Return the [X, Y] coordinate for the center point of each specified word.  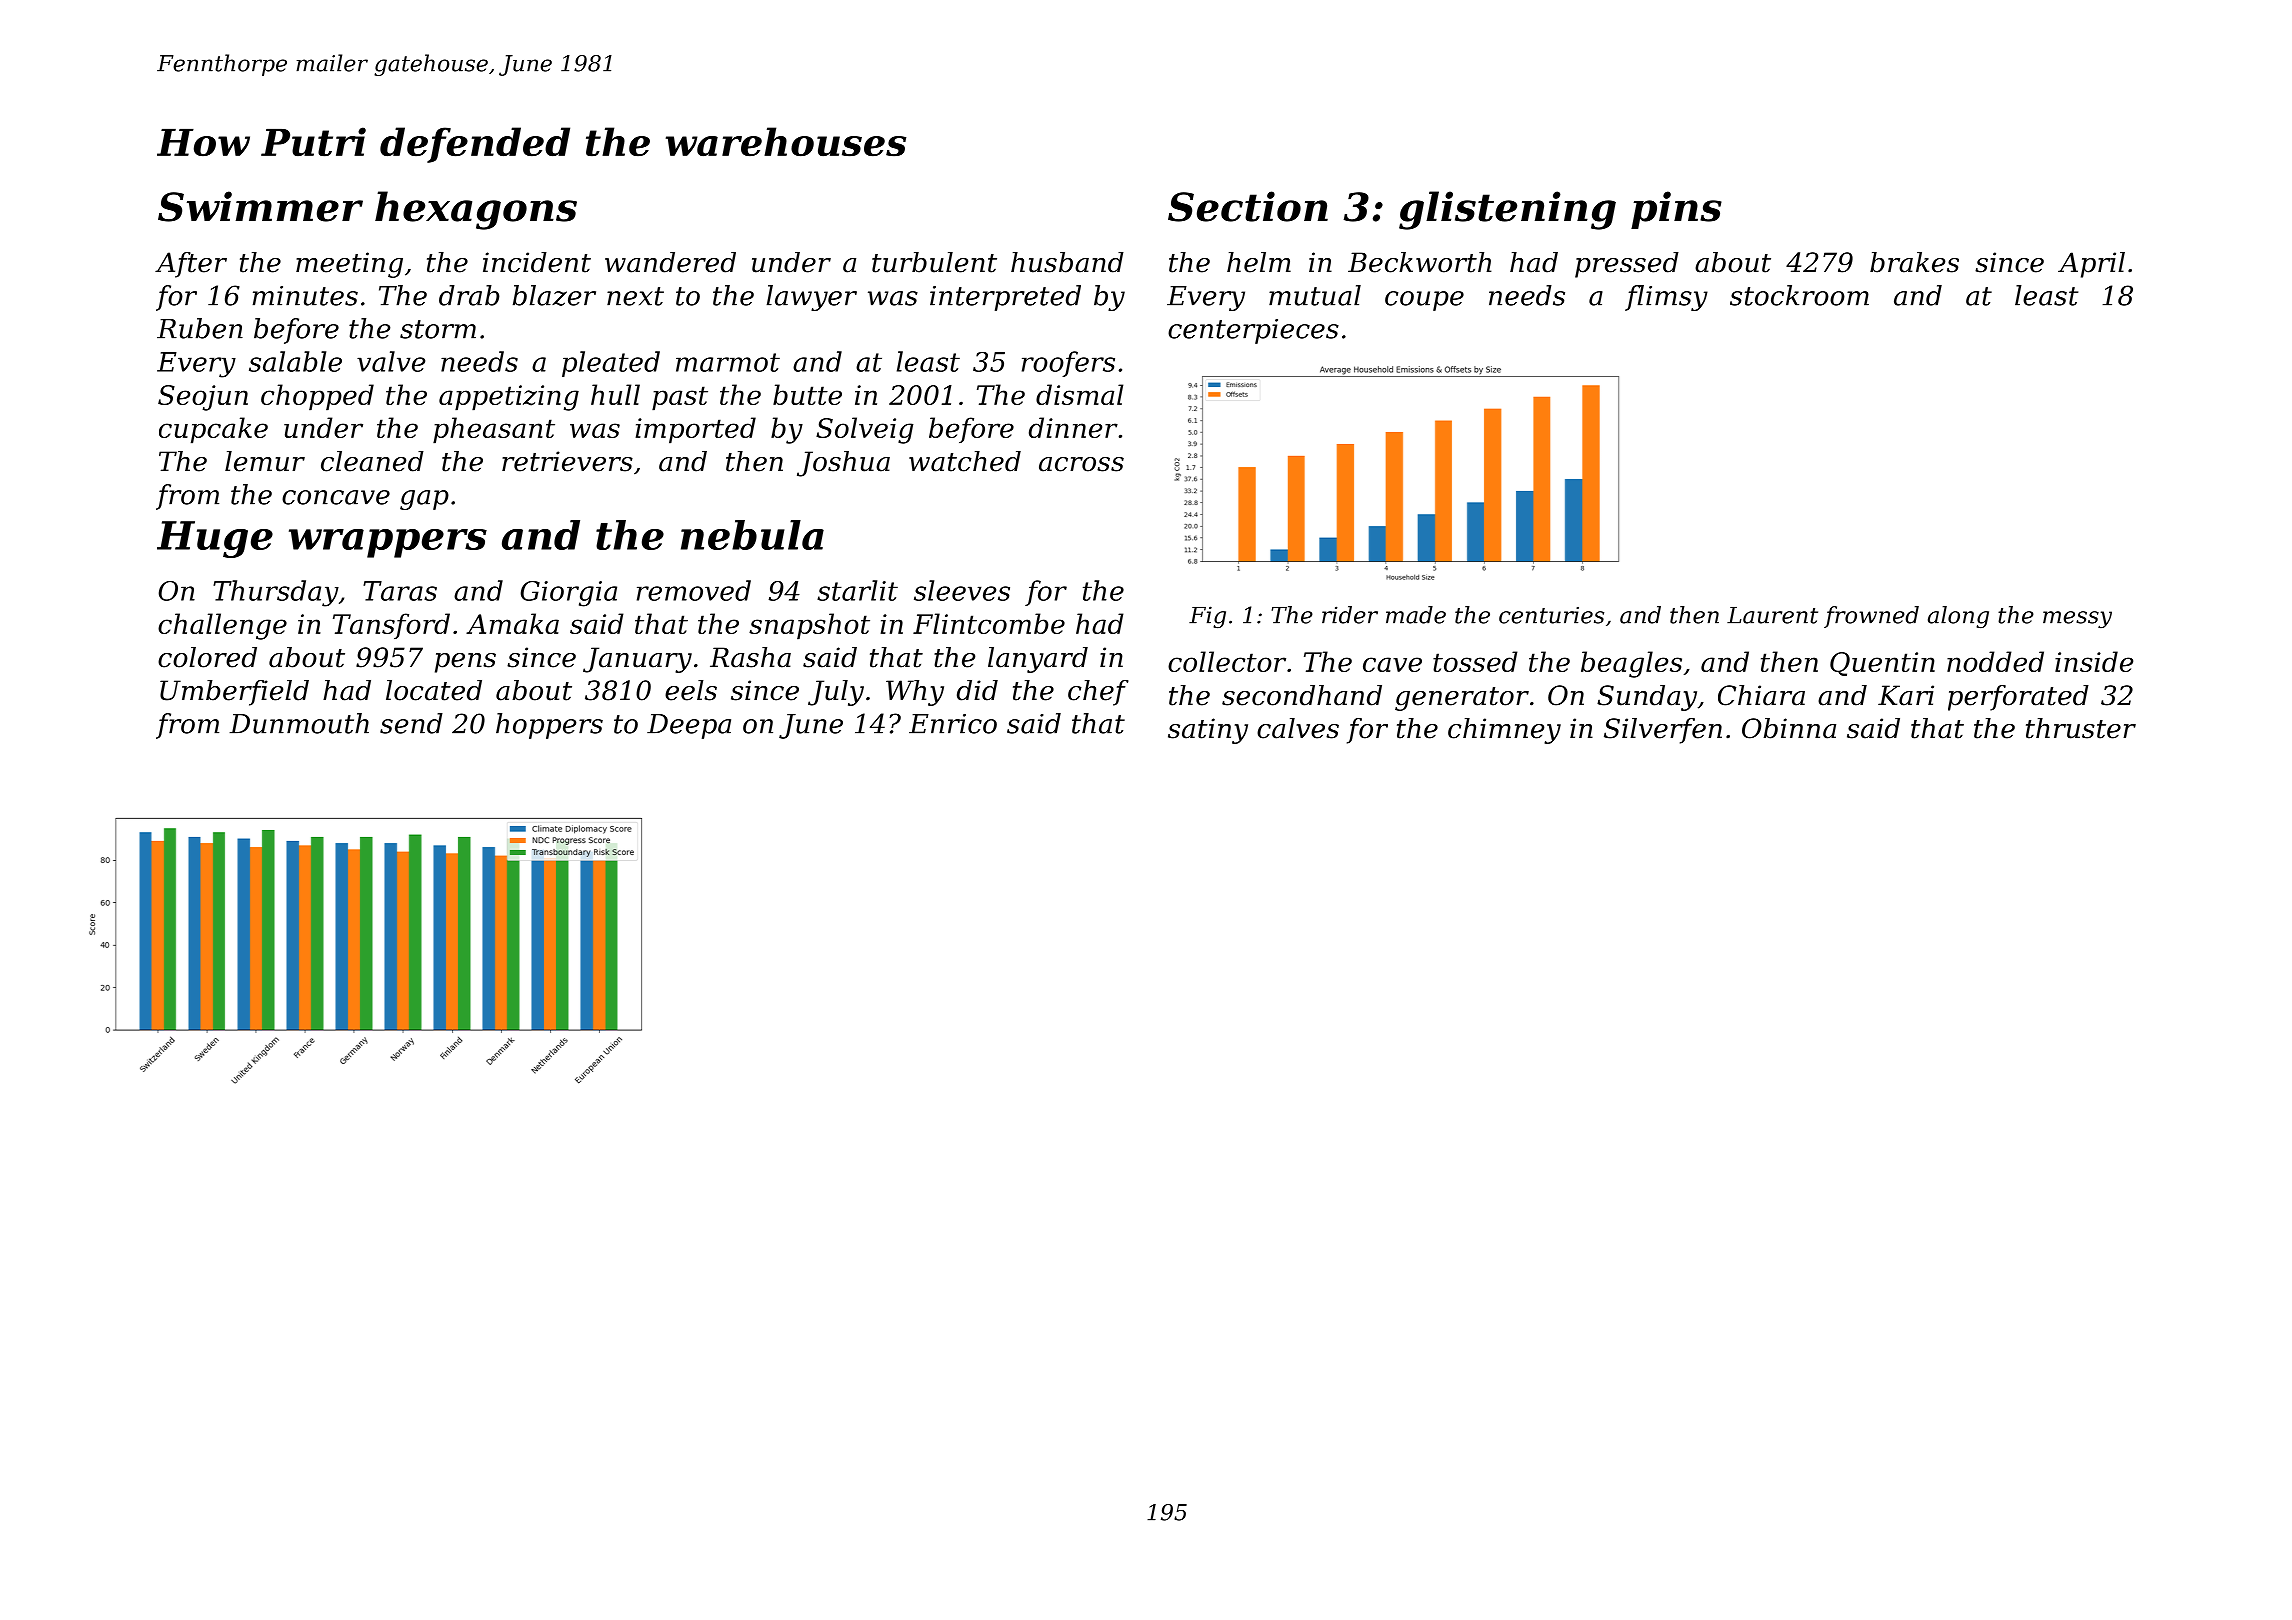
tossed [1475, 661]
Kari [1906, 695]
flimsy [1666, 298]
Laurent [1772, 615]
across [1081, 464]
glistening [1507, 210]
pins [1676, 210]
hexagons [476, 210]
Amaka [512, 623]
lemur [265, 461]
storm [438, 329]
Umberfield [234, 693]
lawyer [812, 298]
